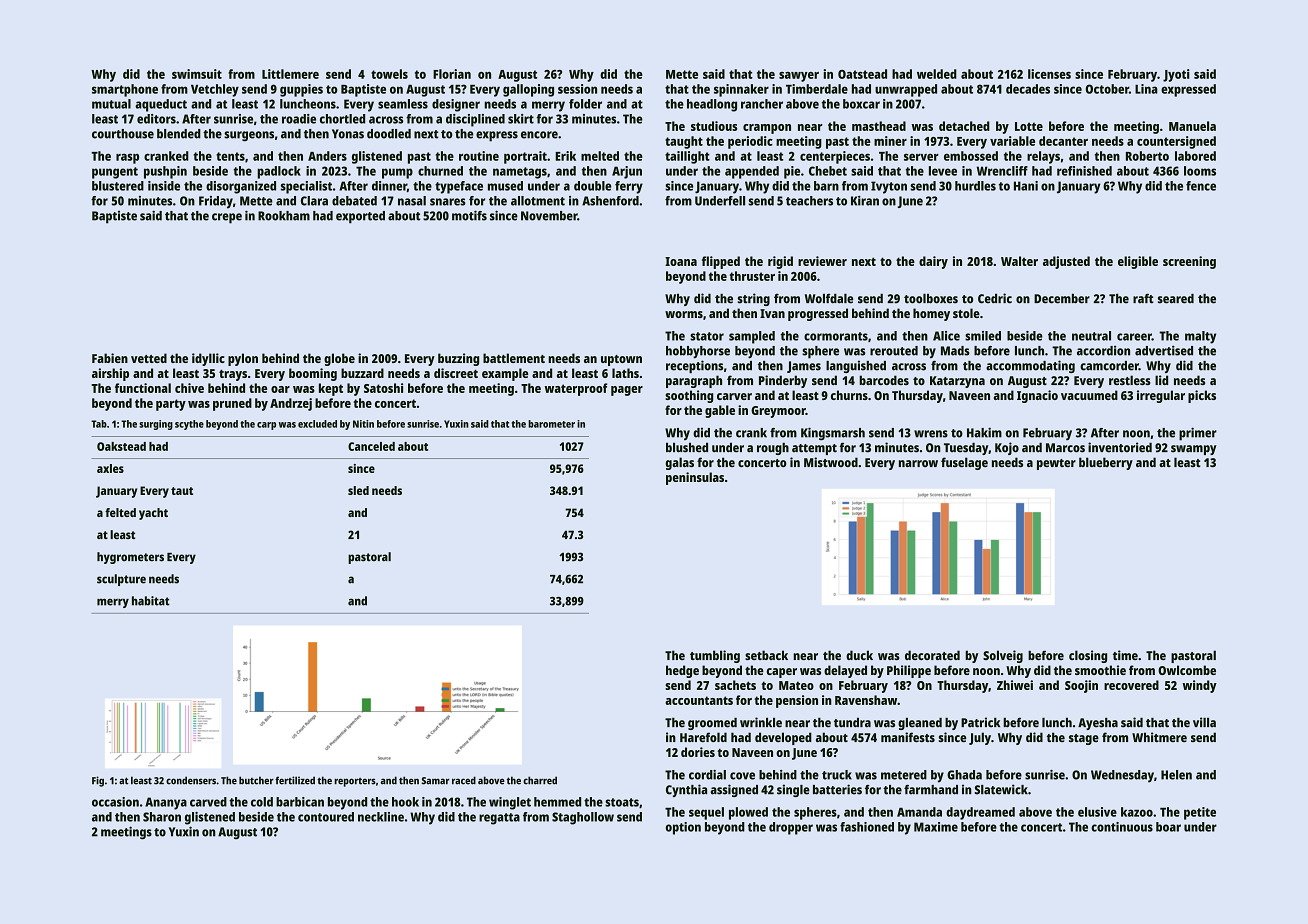 This document has width=1308, height=924. What do you see at coordinates (1120, 447) in the document?
I see `inventoried` at bounding box center [1120, 447].
